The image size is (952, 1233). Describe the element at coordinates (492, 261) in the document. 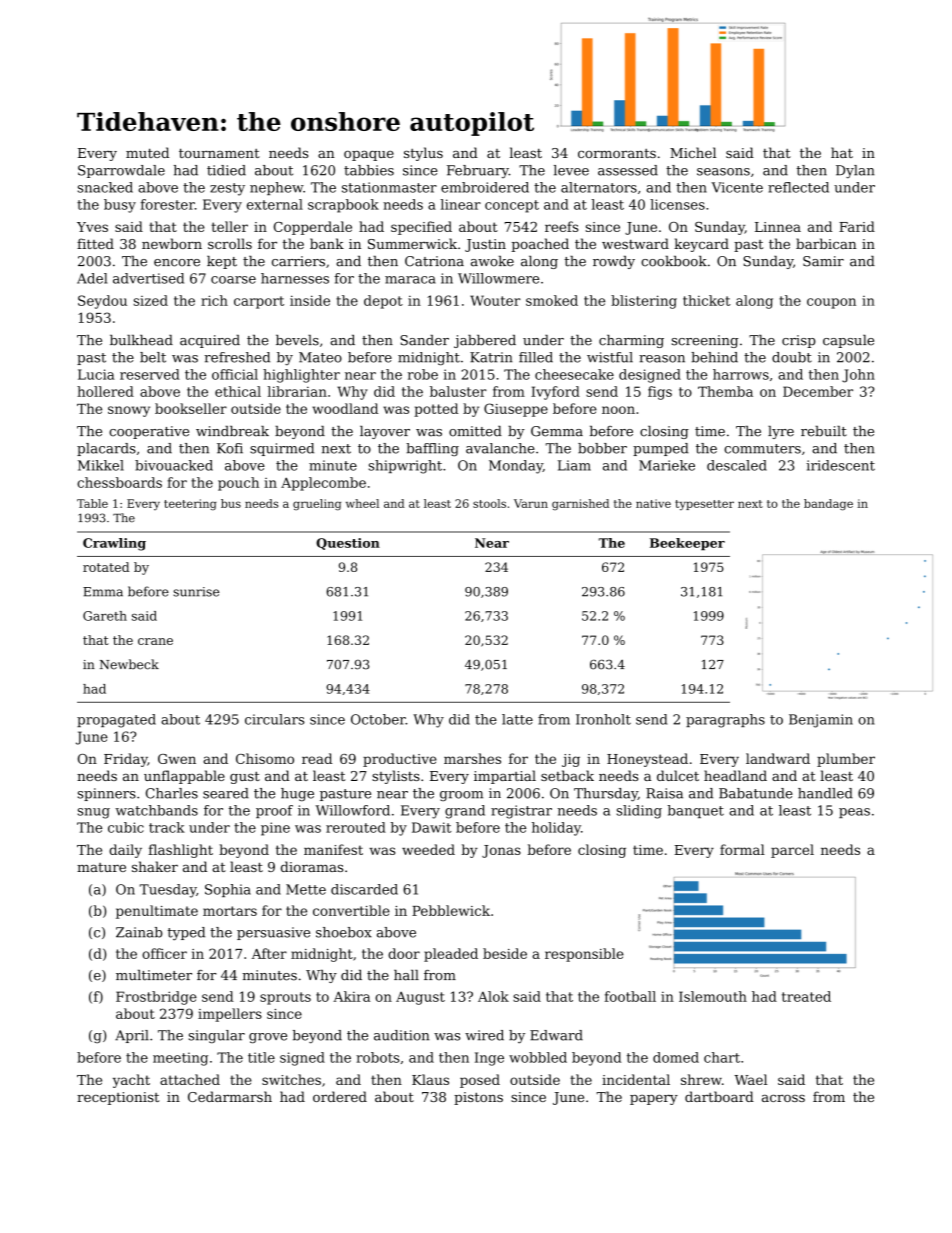

I see `awoke` at that location.
